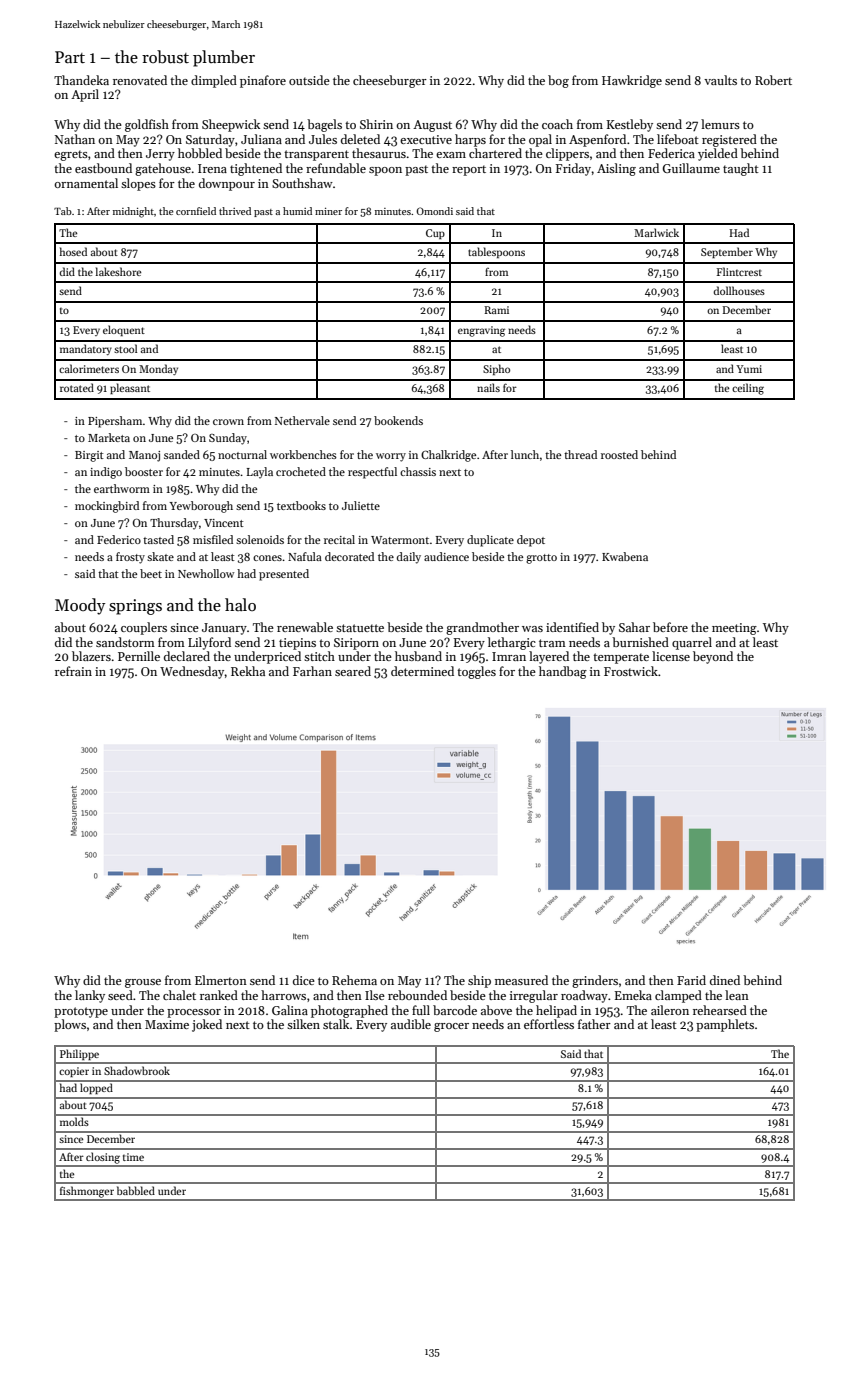  I want to click on Robert, so click(773, 80).
